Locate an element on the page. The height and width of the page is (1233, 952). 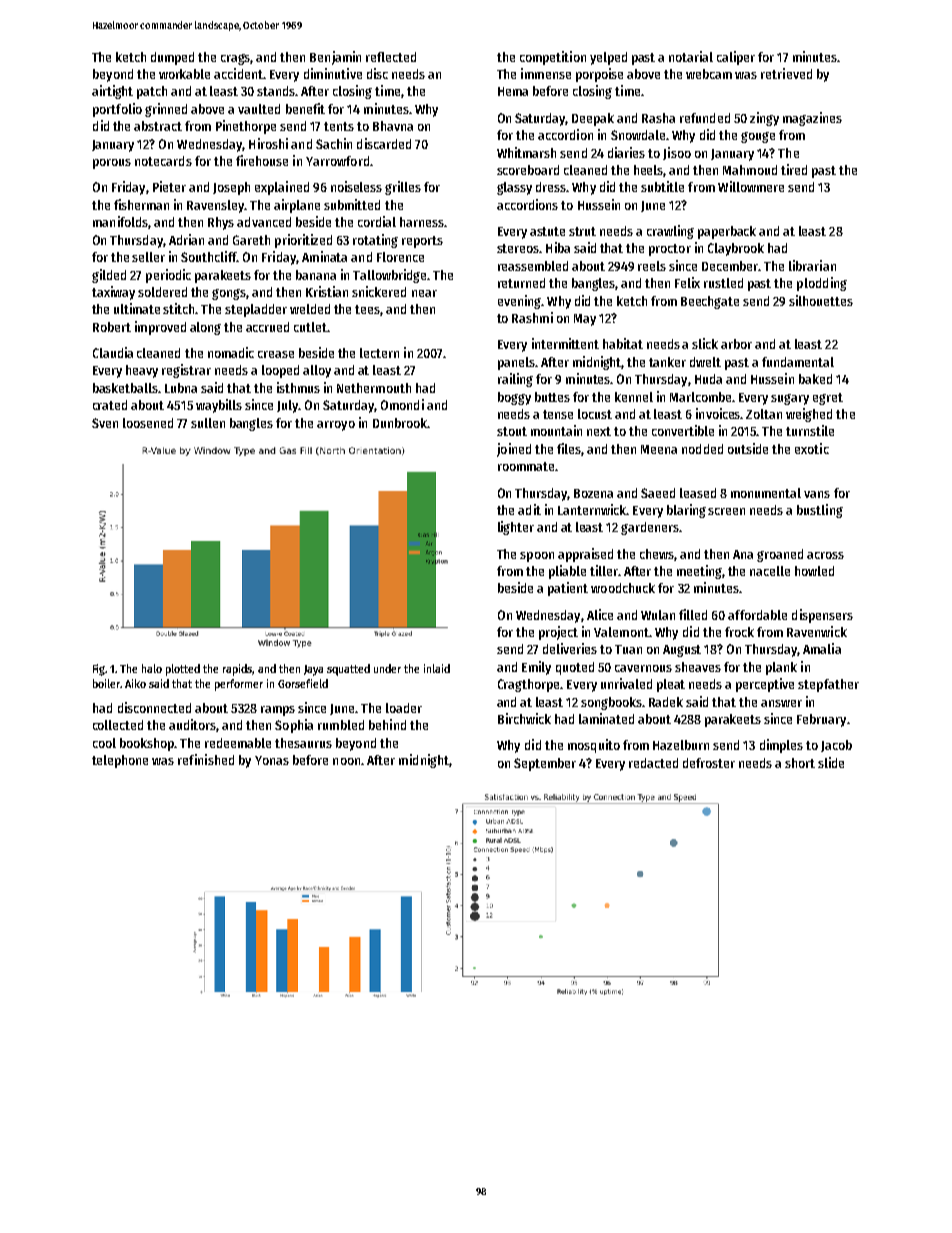
lighter is located at coordinates (516, 528).
